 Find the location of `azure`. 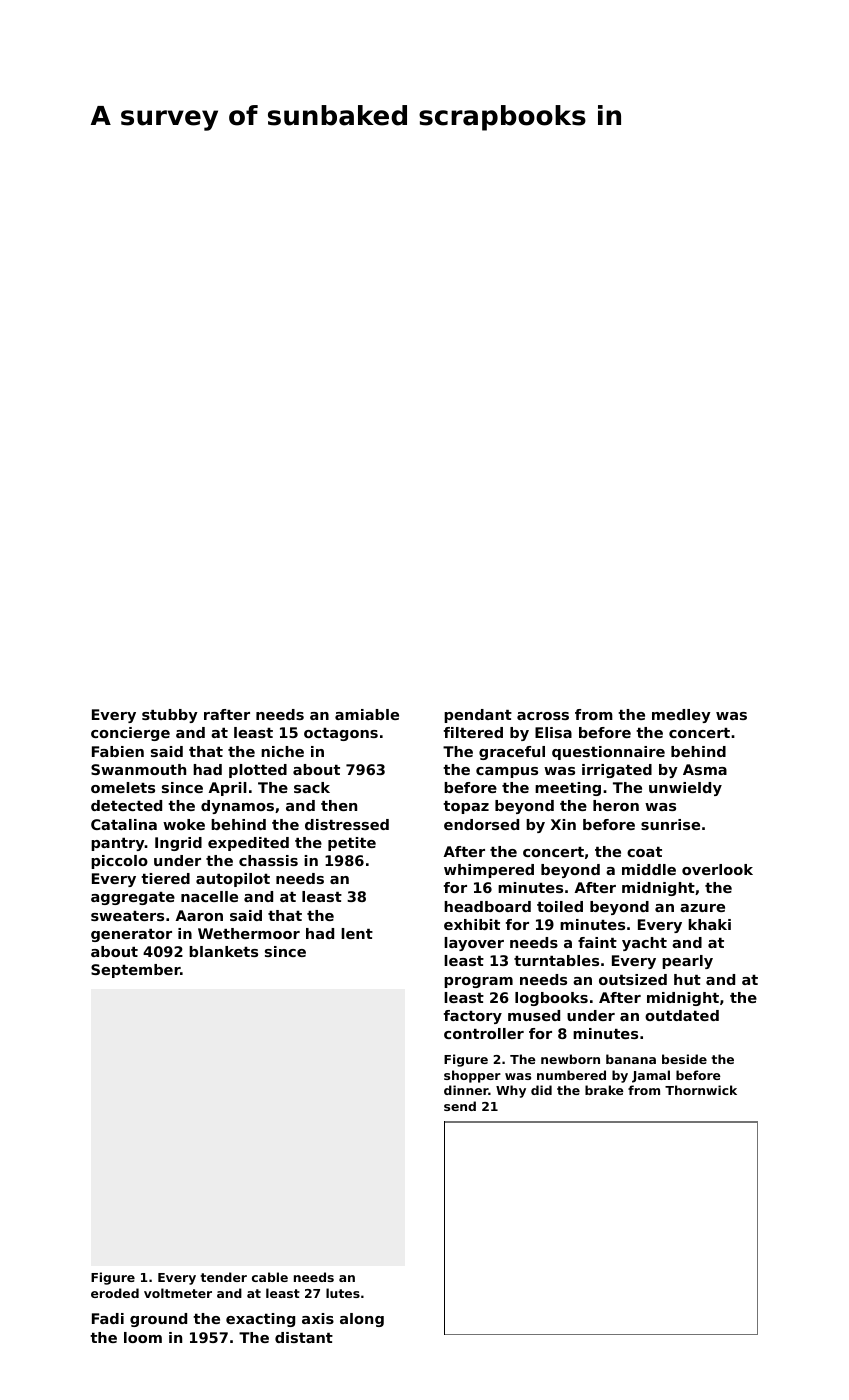

azure is located at coordinates (702, 908).
